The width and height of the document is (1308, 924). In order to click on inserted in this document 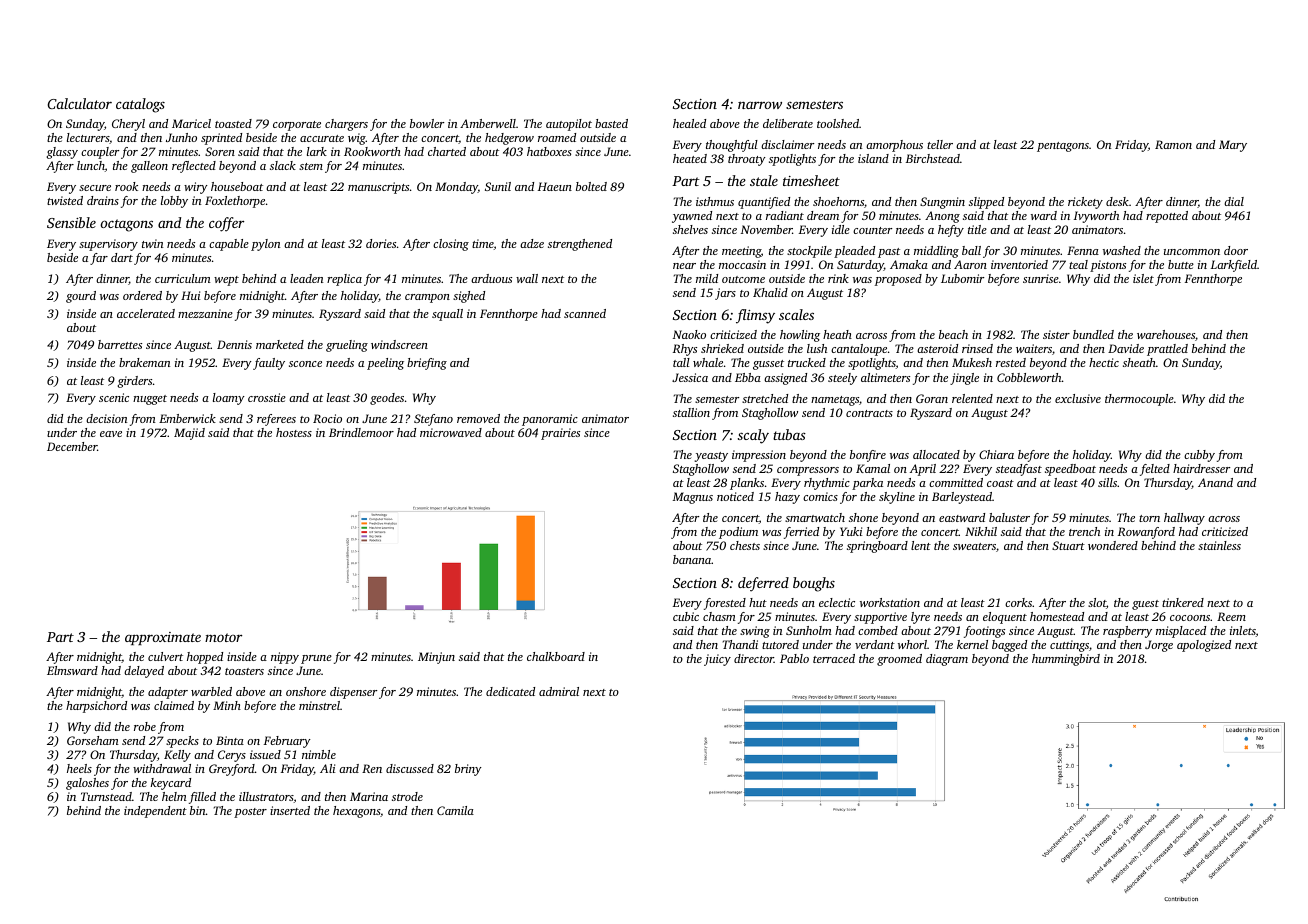, I will do `click(290, 810)`.
